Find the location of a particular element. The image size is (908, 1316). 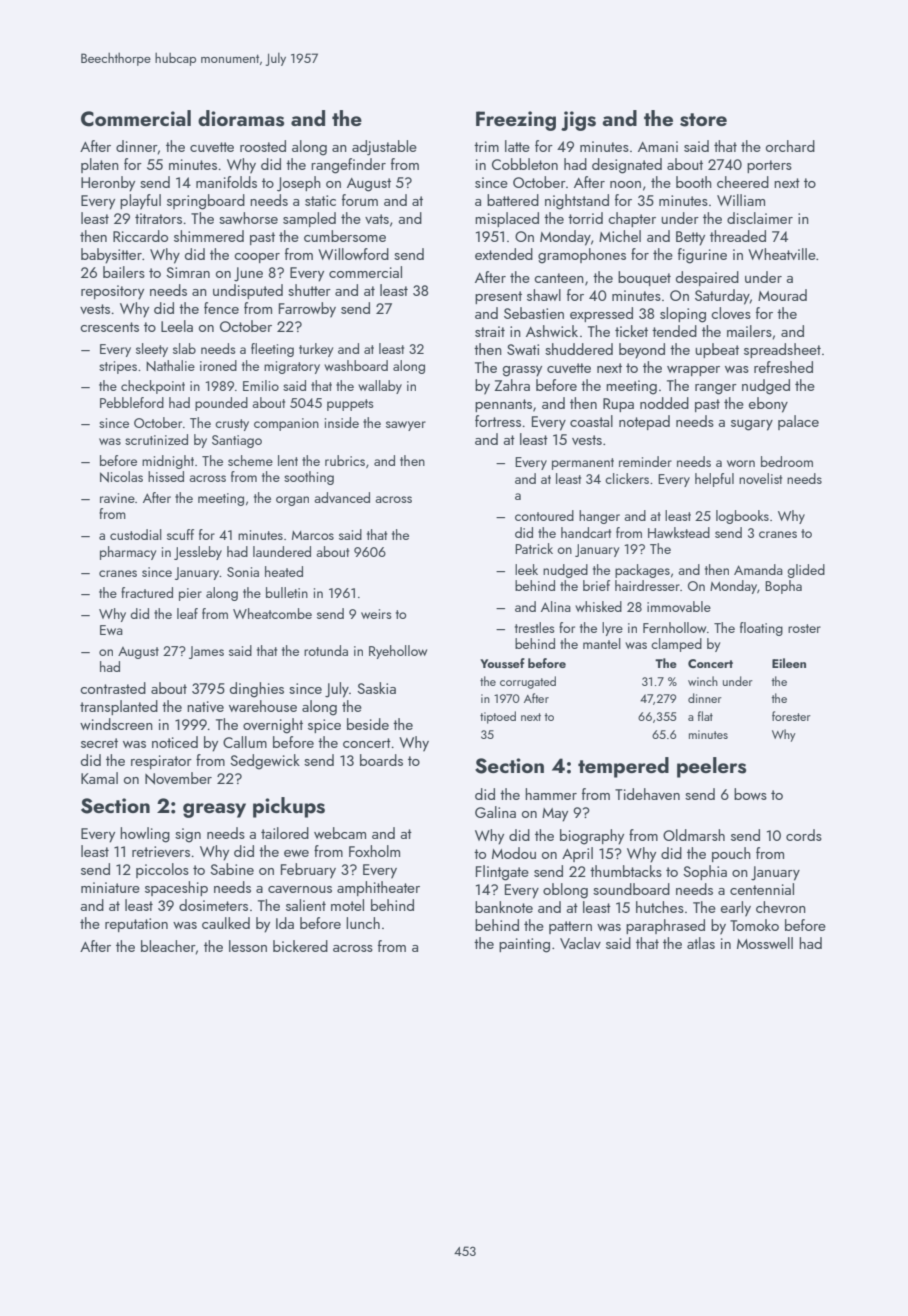

Freezing is located at coordinates (516, 121).
